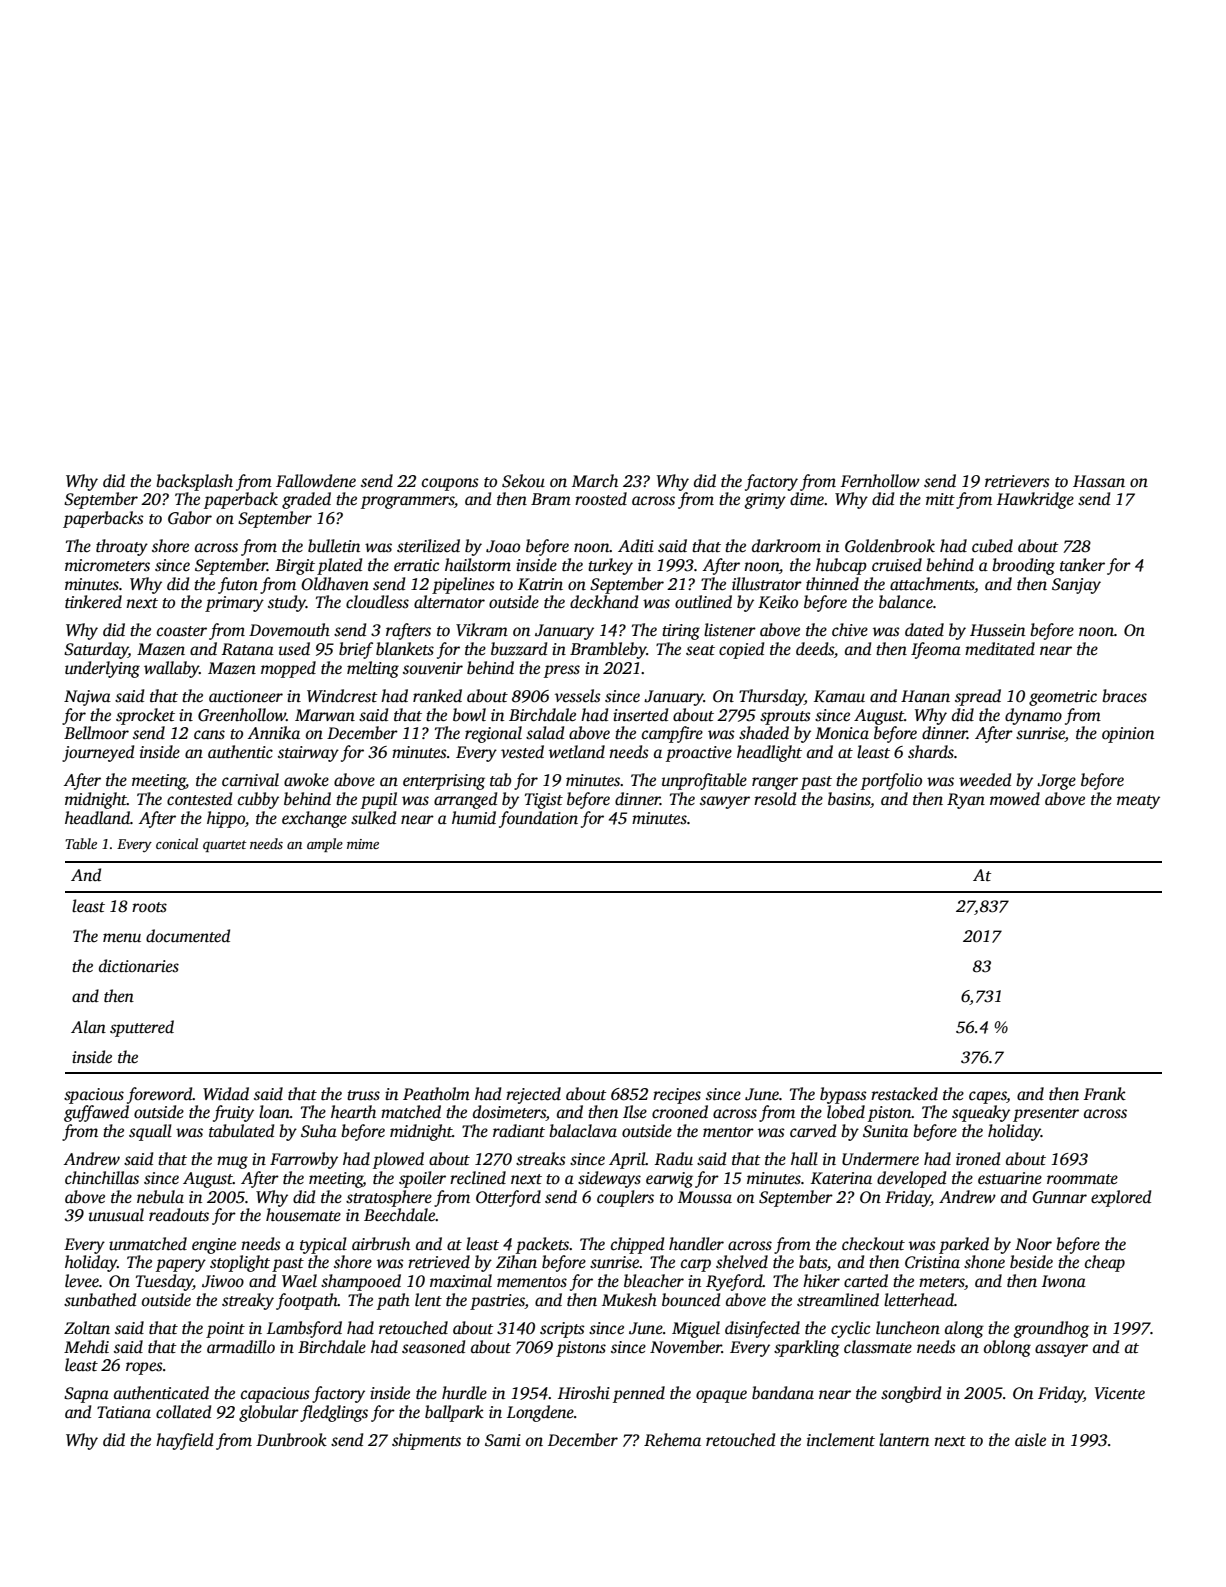 The image size is (1226, 1587). I want to click on headlight, so click(769, 753).
